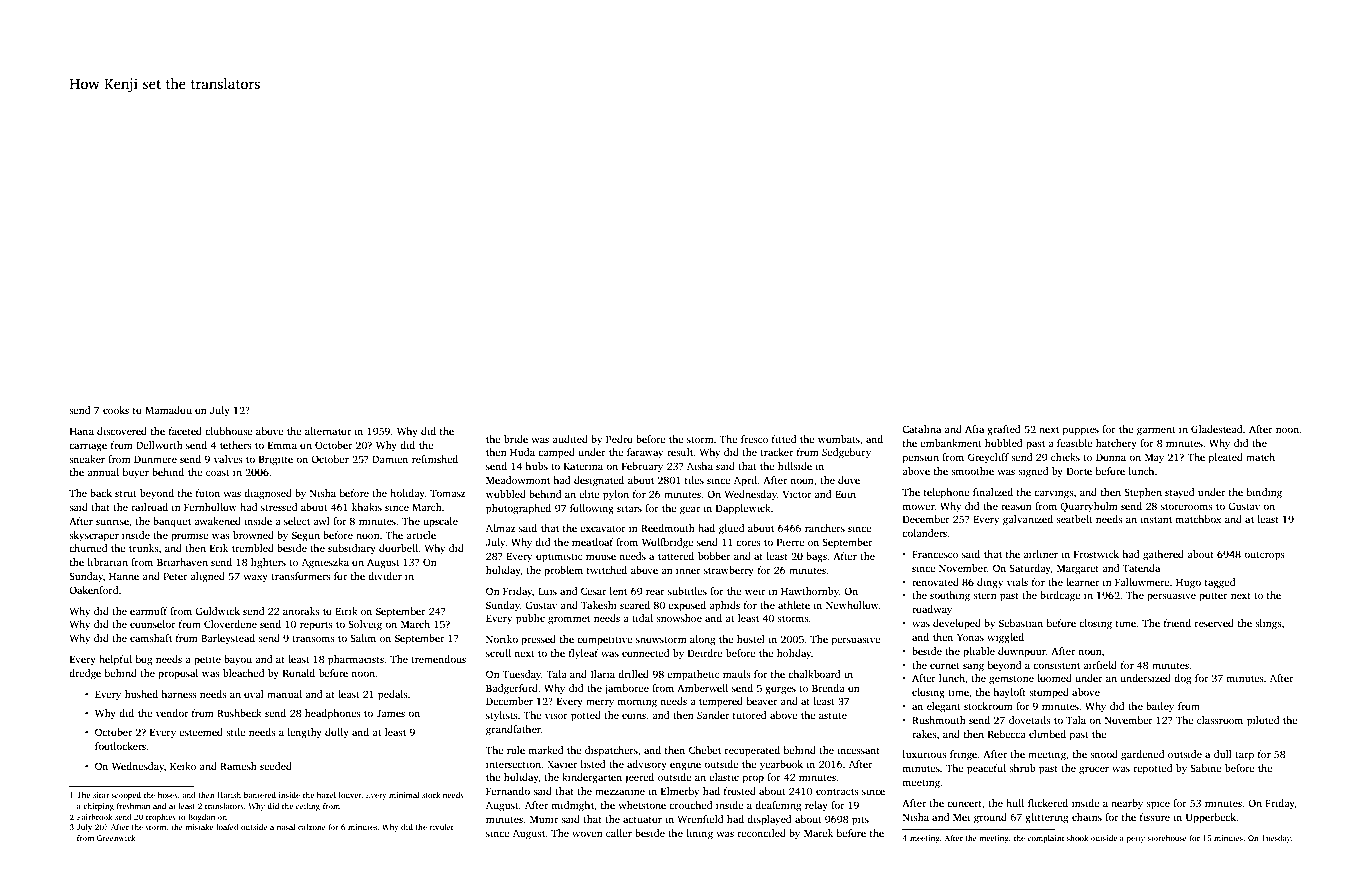 The height and width of the screenshot is (887, 1372). Describe the element at coordinates (1046, 839) in the screenshot. I see `complaint` at that location.
